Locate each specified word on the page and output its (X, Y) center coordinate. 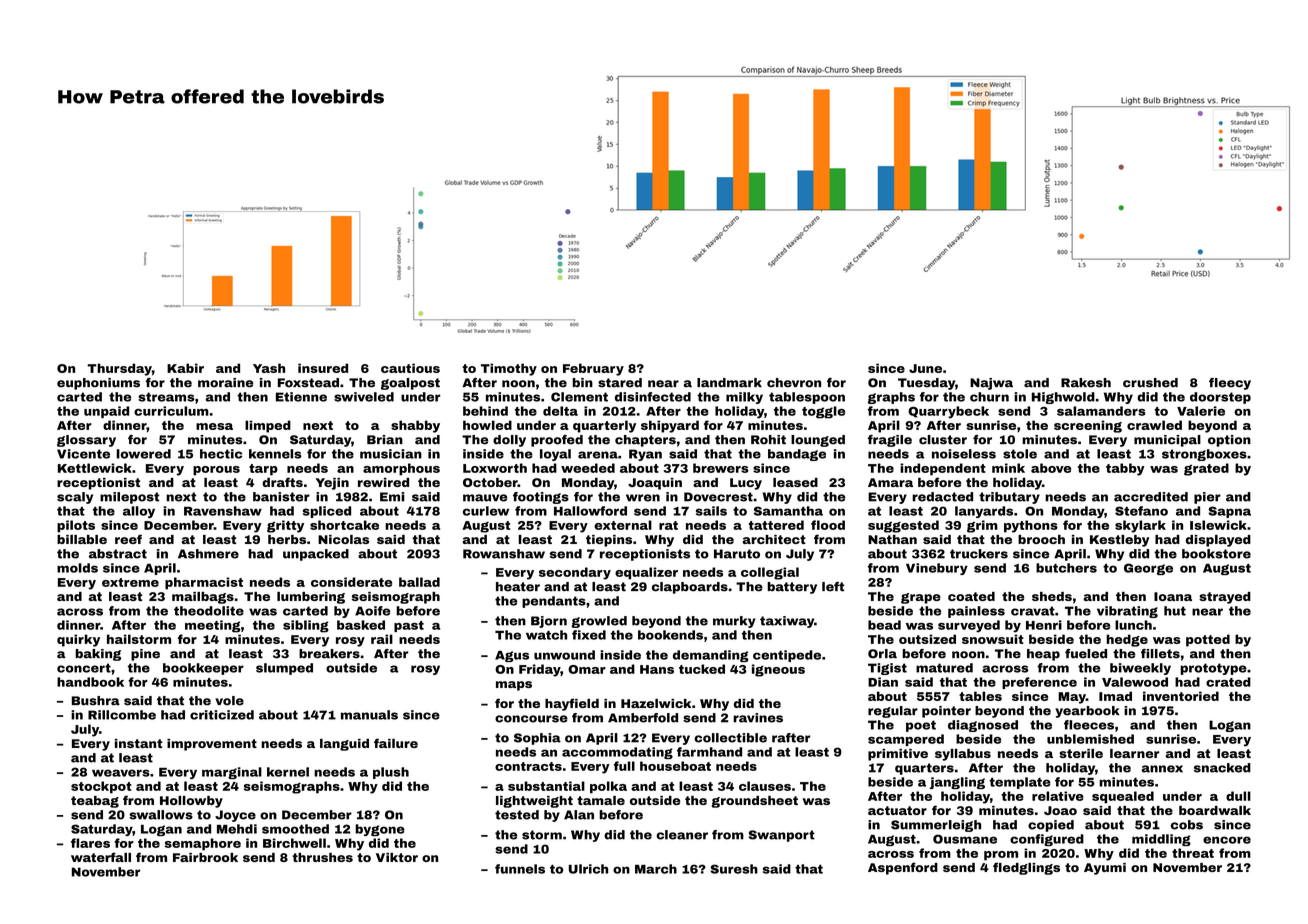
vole (229, 701)
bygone (380, 830)
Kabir (185, 368)
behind (485, 411)
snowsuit (993, 639)
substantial (546, 786)
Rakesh (1086, 383)
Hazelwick (656, 703)
